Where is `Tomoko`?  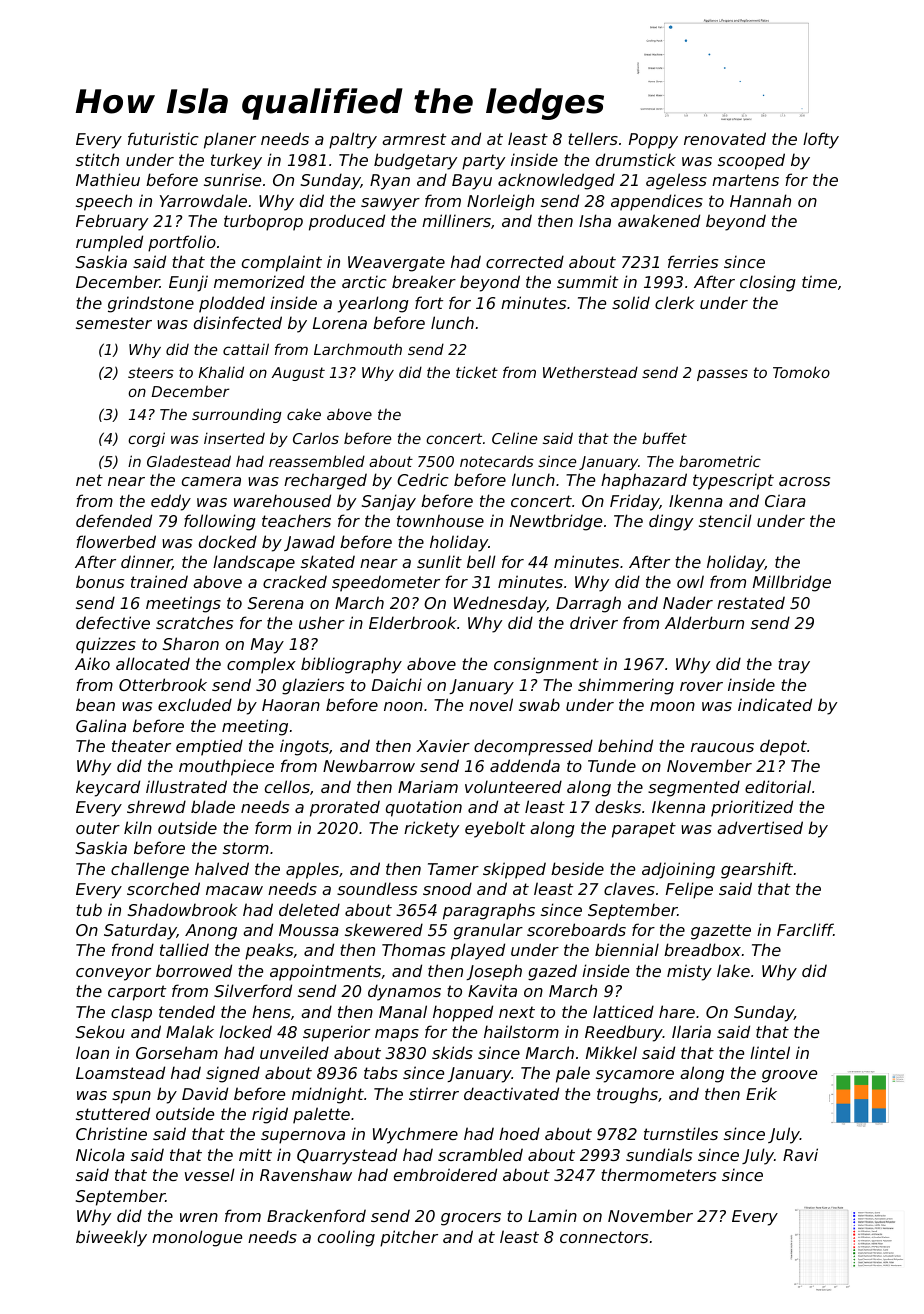 Tomoko is located at coordinates (801, 372).
